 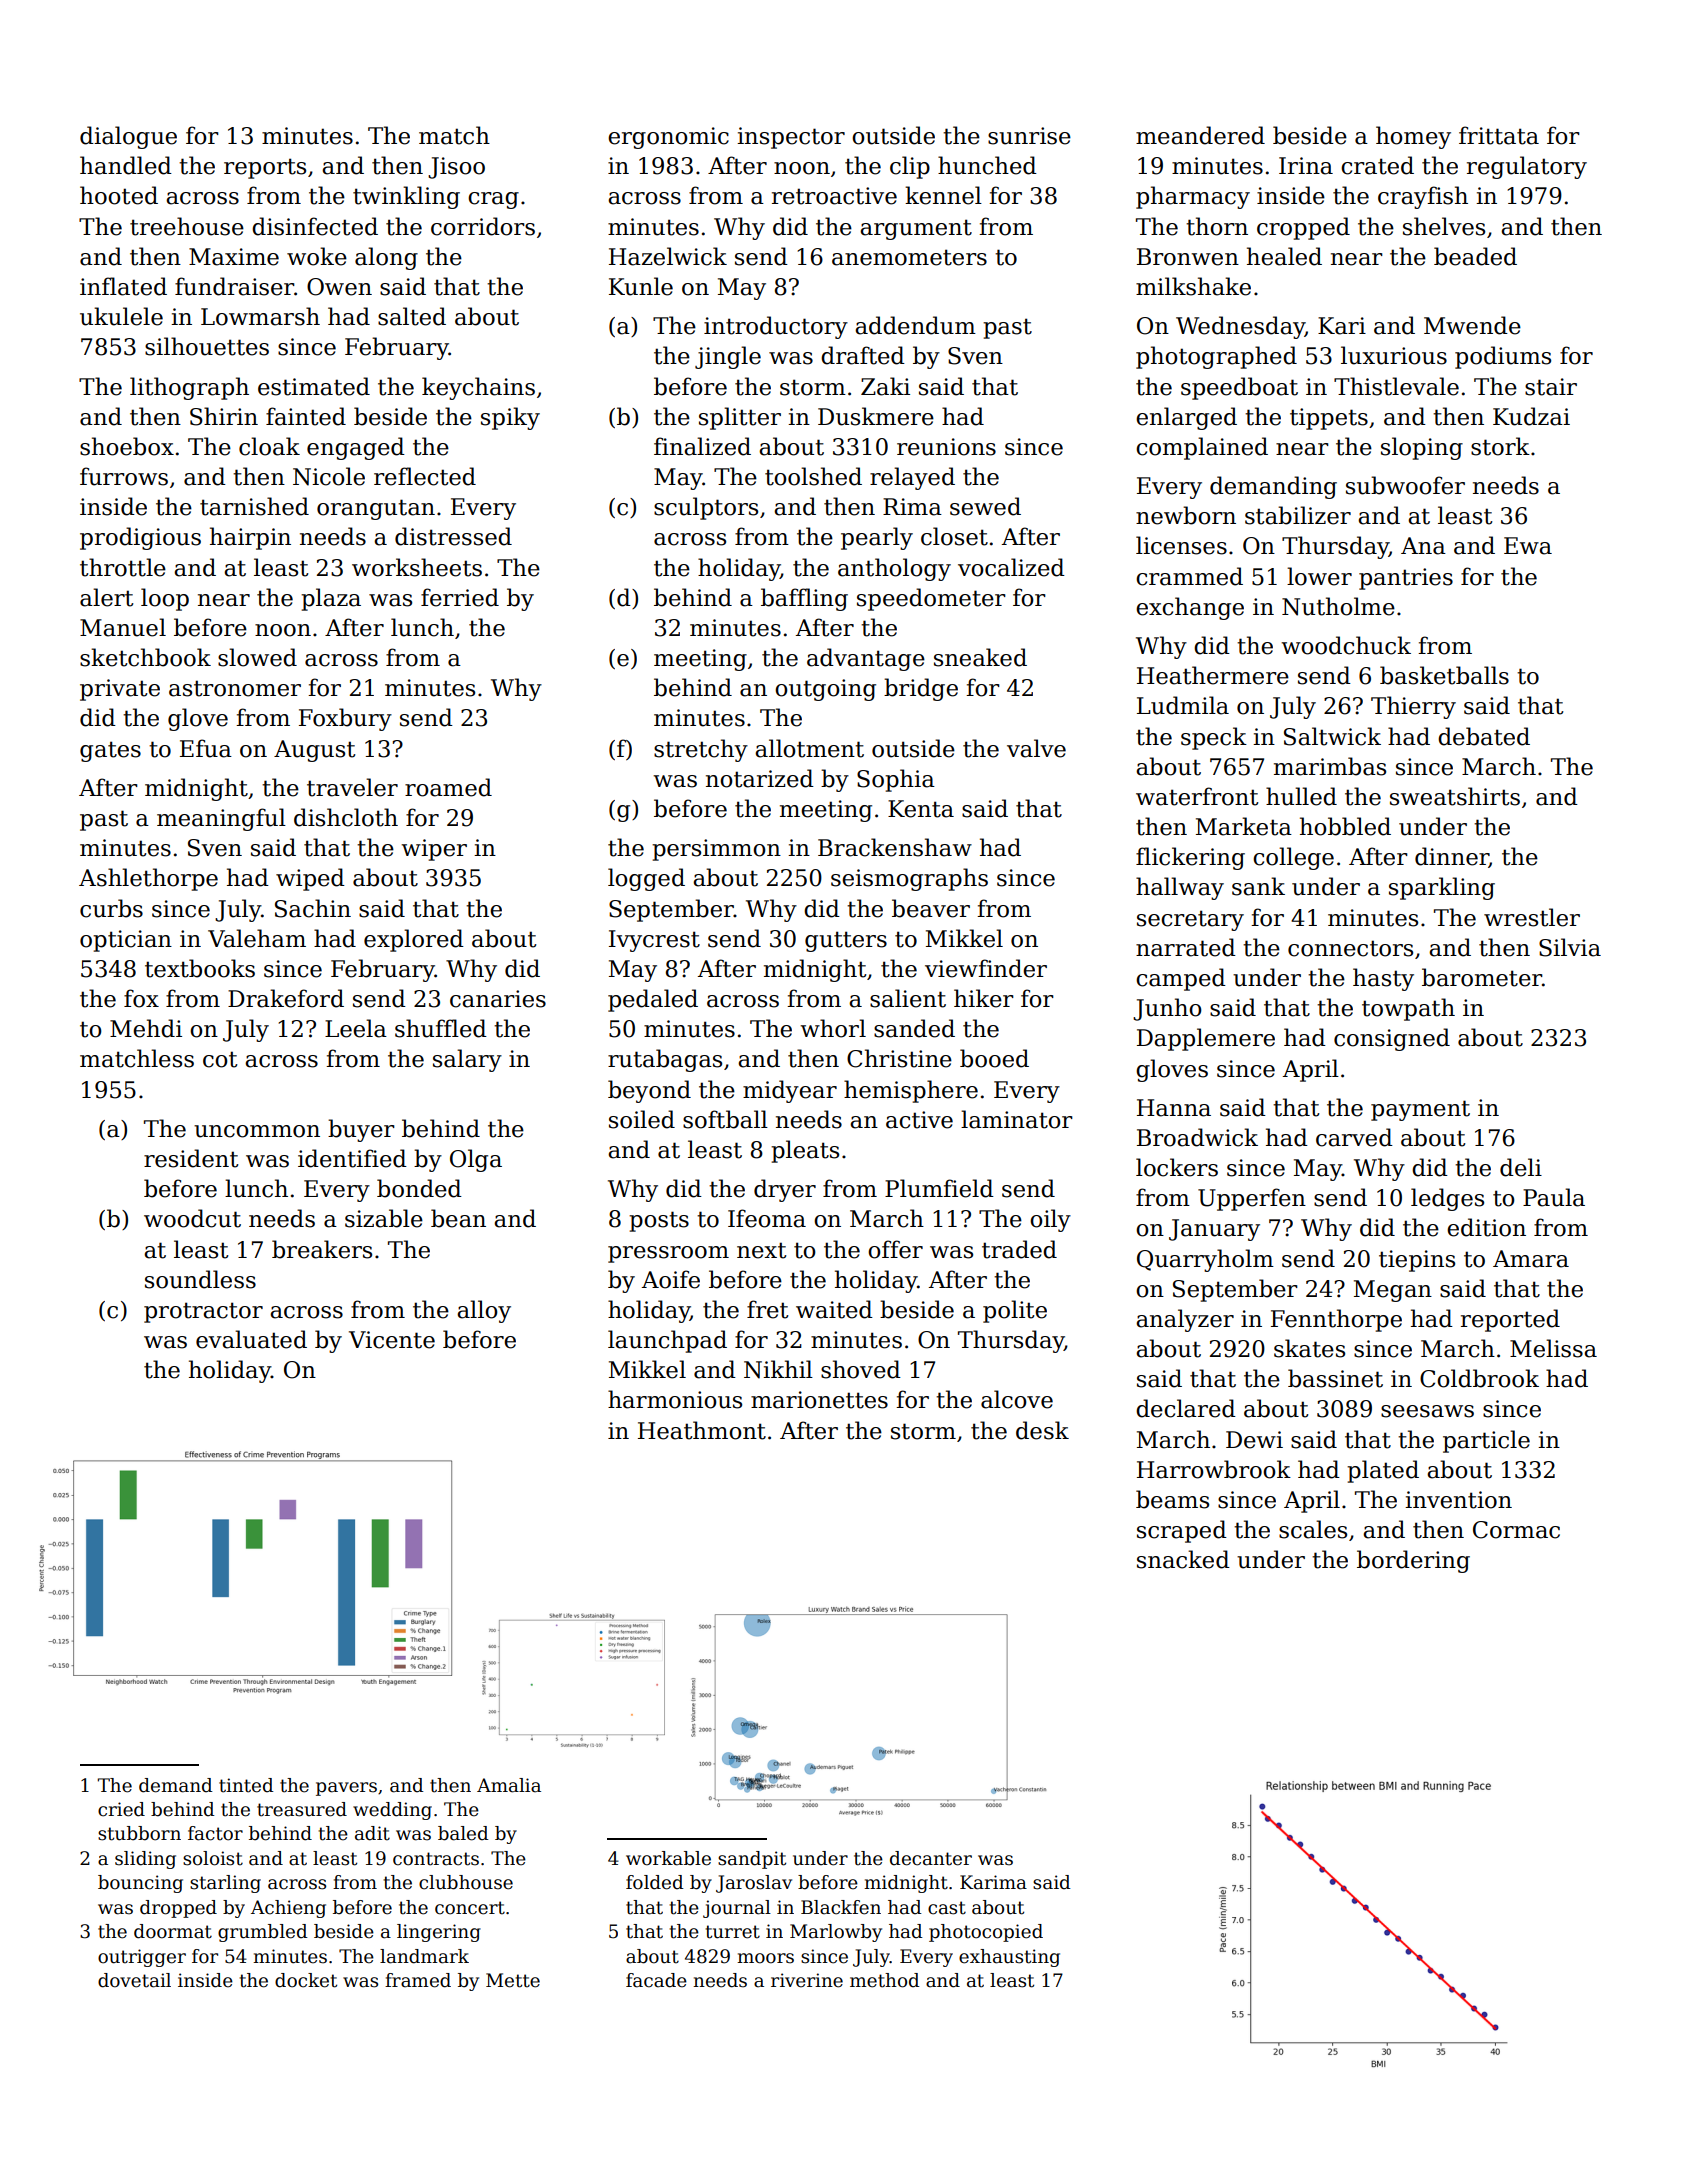 What do you see at coordinates (128, 137) in the document?
I see `dialogue` at bounding box center [128, 137].
